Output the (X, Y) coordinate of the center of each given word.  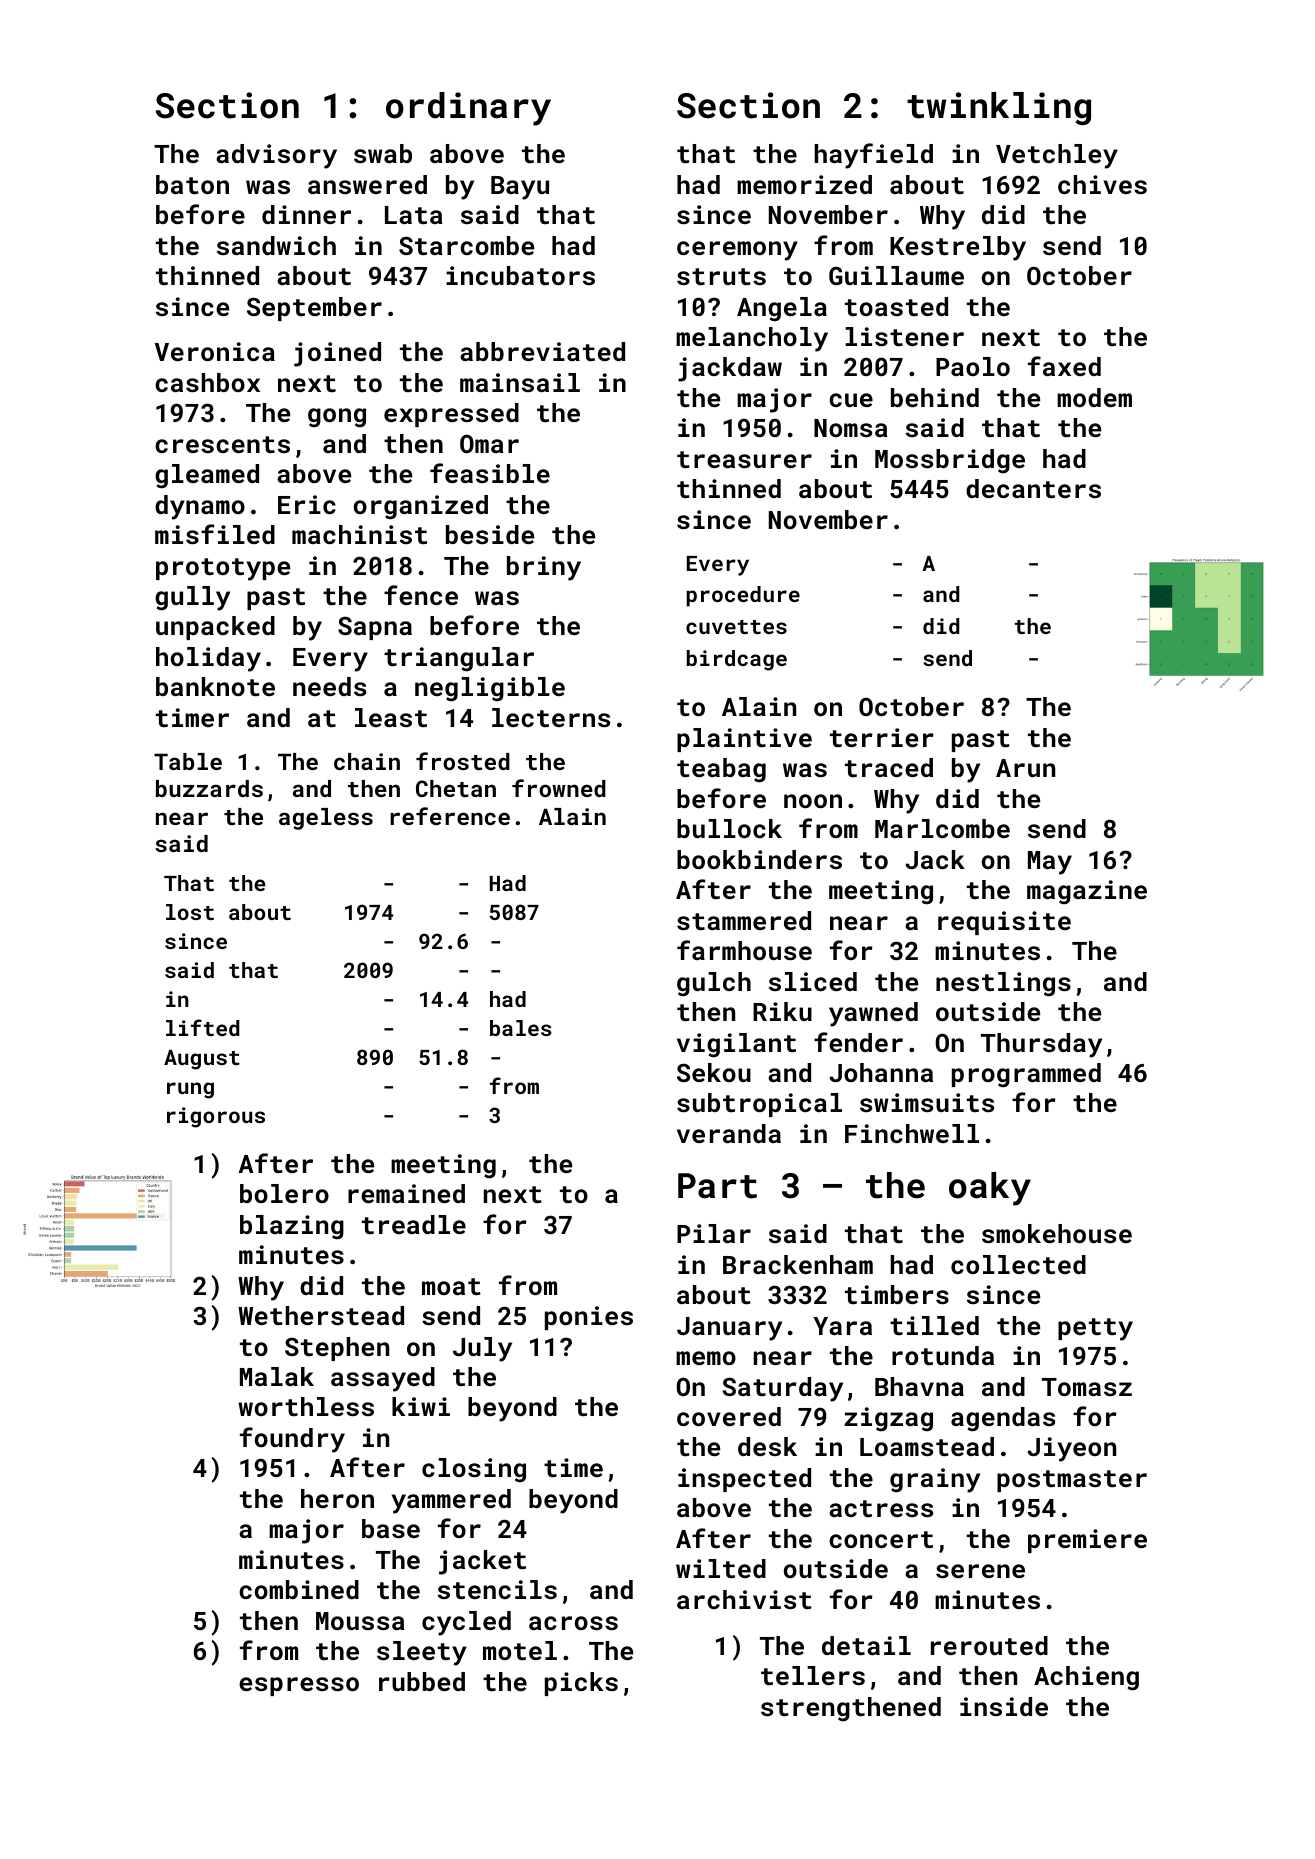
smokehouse (1057, 1233)
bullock (729, 828)
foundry (292, 1440)
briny (544, 568)
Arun (1025, 768)
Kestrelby (958, 248)
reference (450, 816)
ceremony (737, 251)
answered (367, 184)
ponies (589, 1318)
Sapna (375, 628)
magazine (1087, 892)
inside (1004, 1706)
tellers (813, 1675)
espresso (299, 1686)
